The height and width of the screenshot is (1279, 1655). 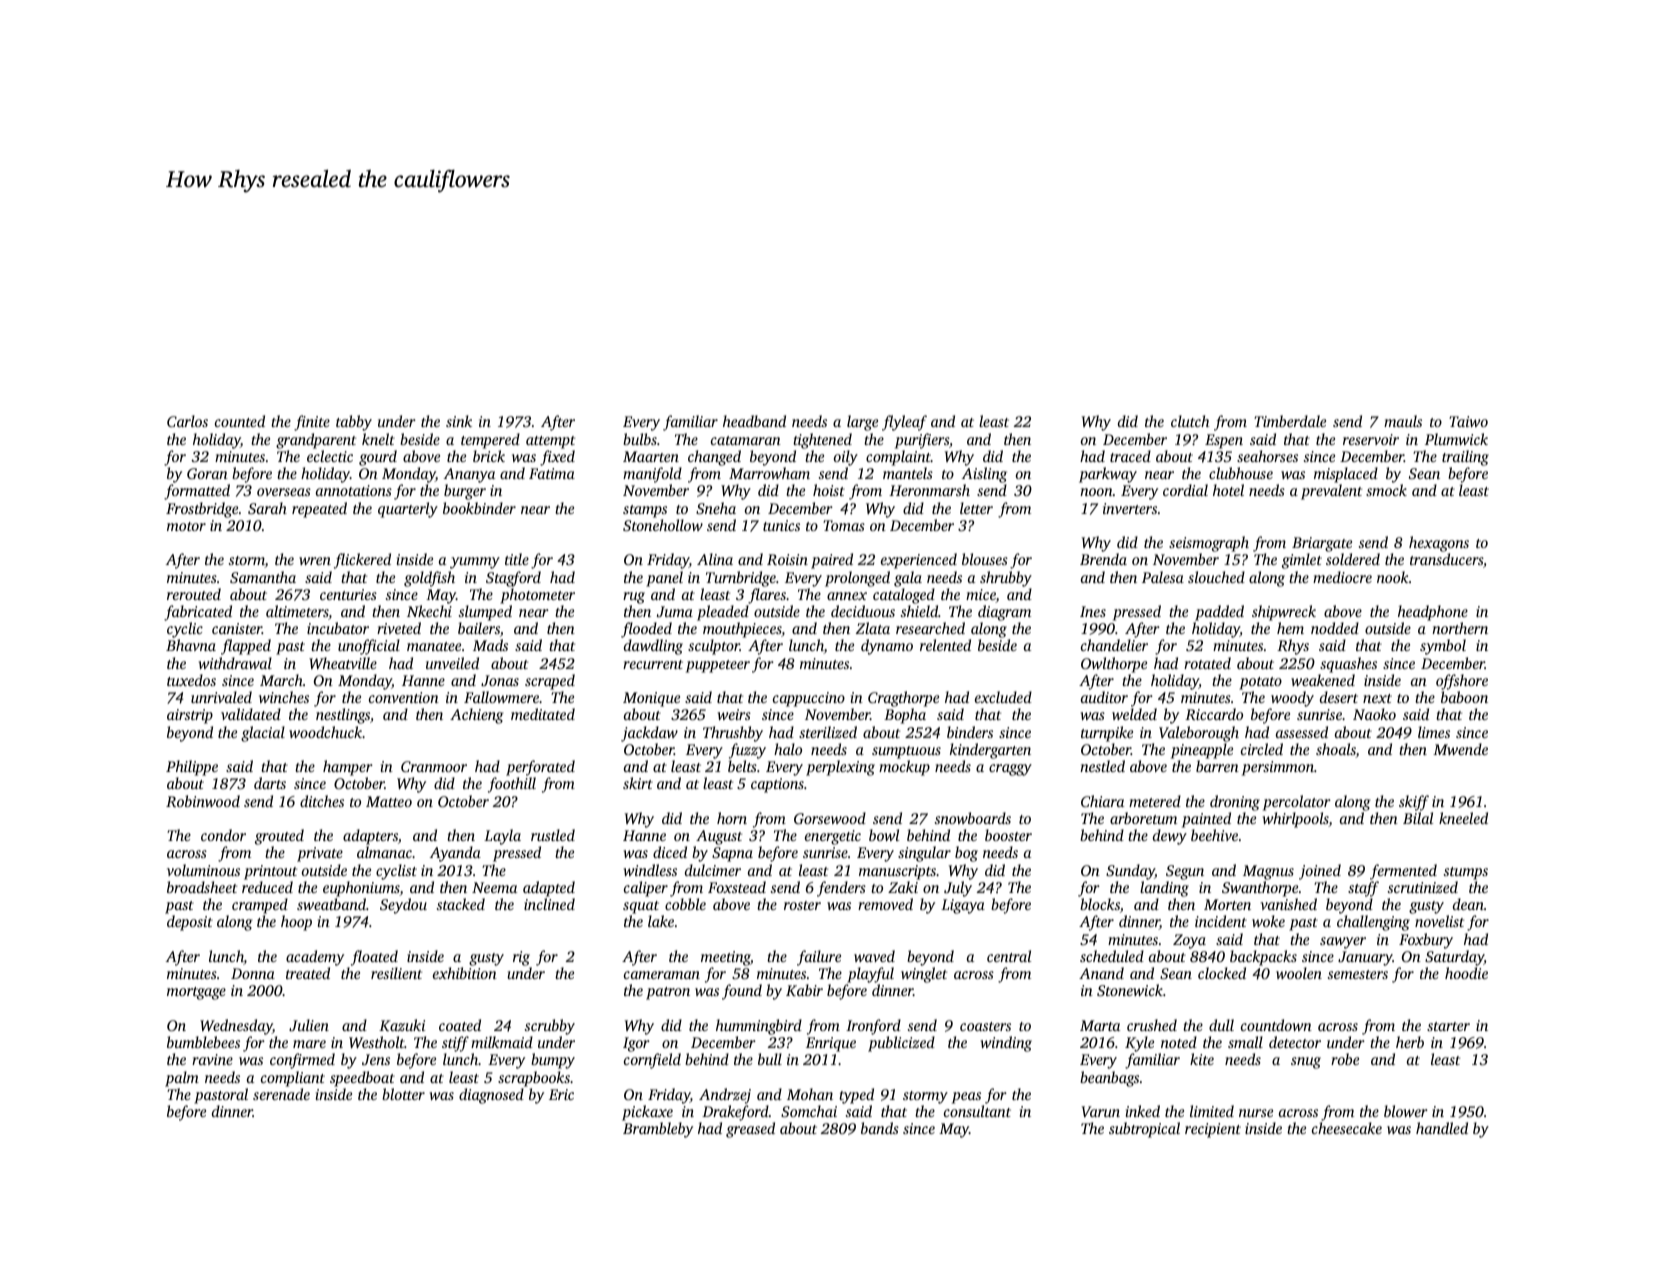 I want to click on scheduled, so click(x=1112, y=956).
